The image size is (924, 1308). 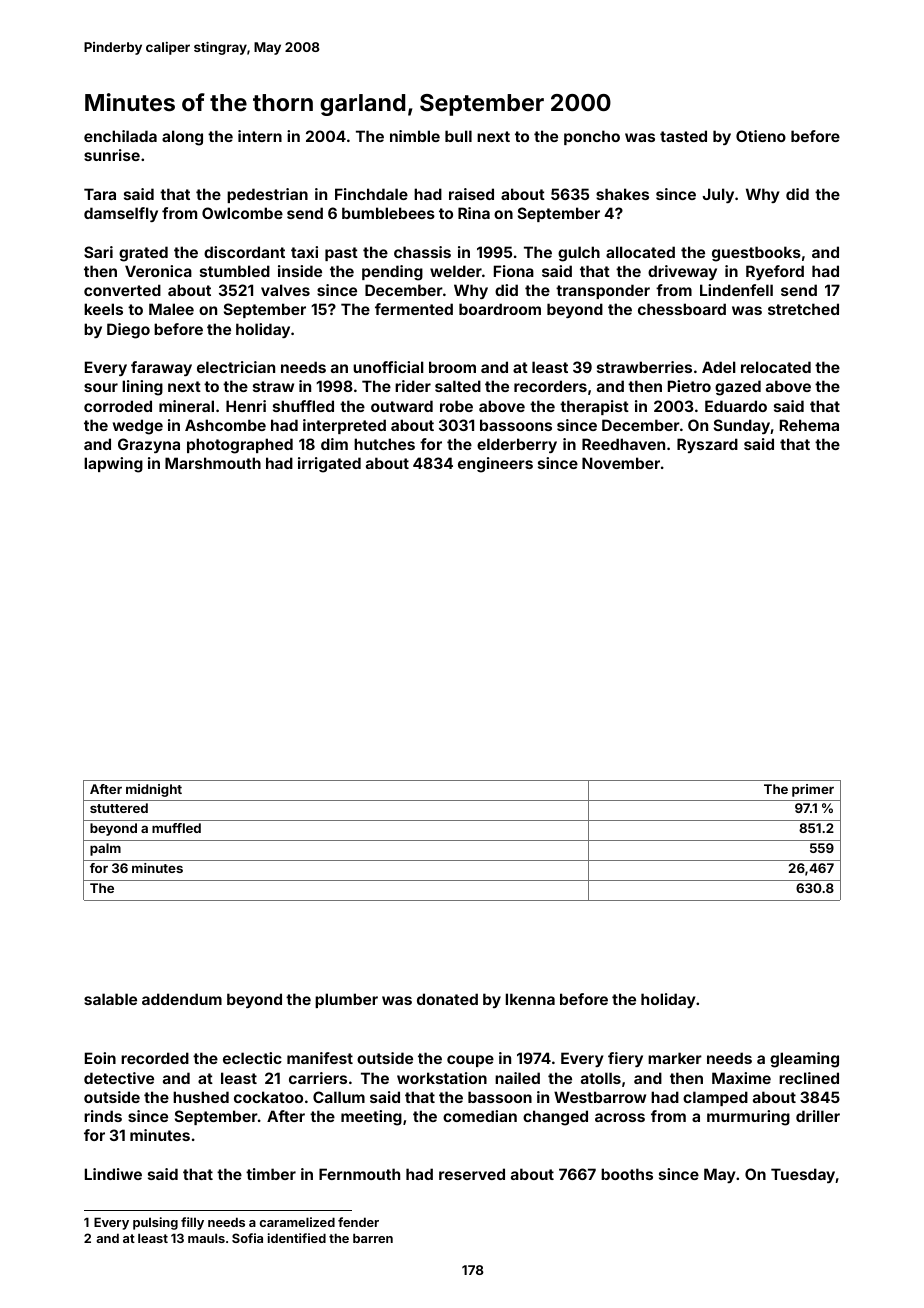 I want to click on Tuesday, so click(x=803, y=1175).
